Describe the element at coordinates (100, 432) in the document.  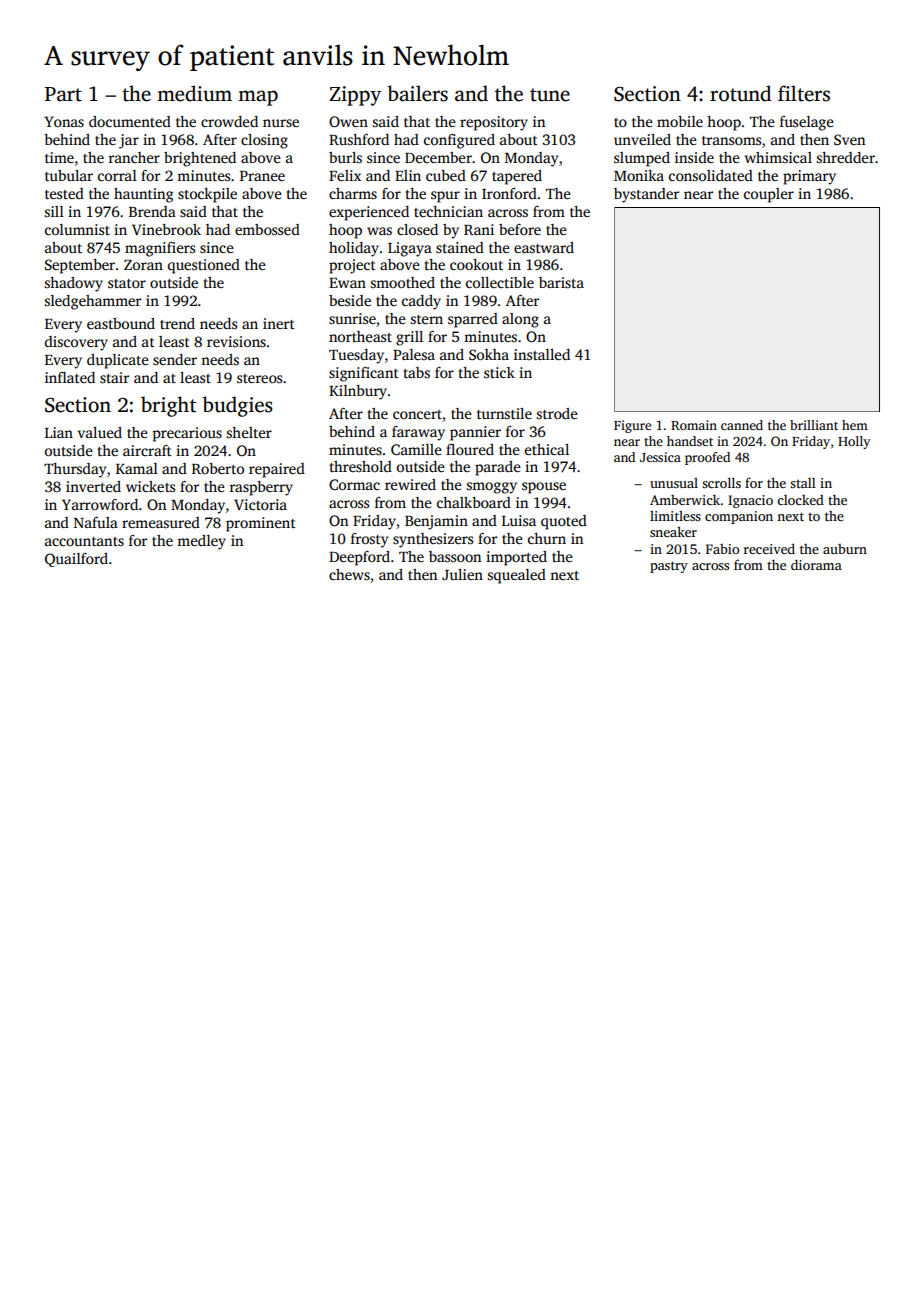
I see `valued` at that location.
